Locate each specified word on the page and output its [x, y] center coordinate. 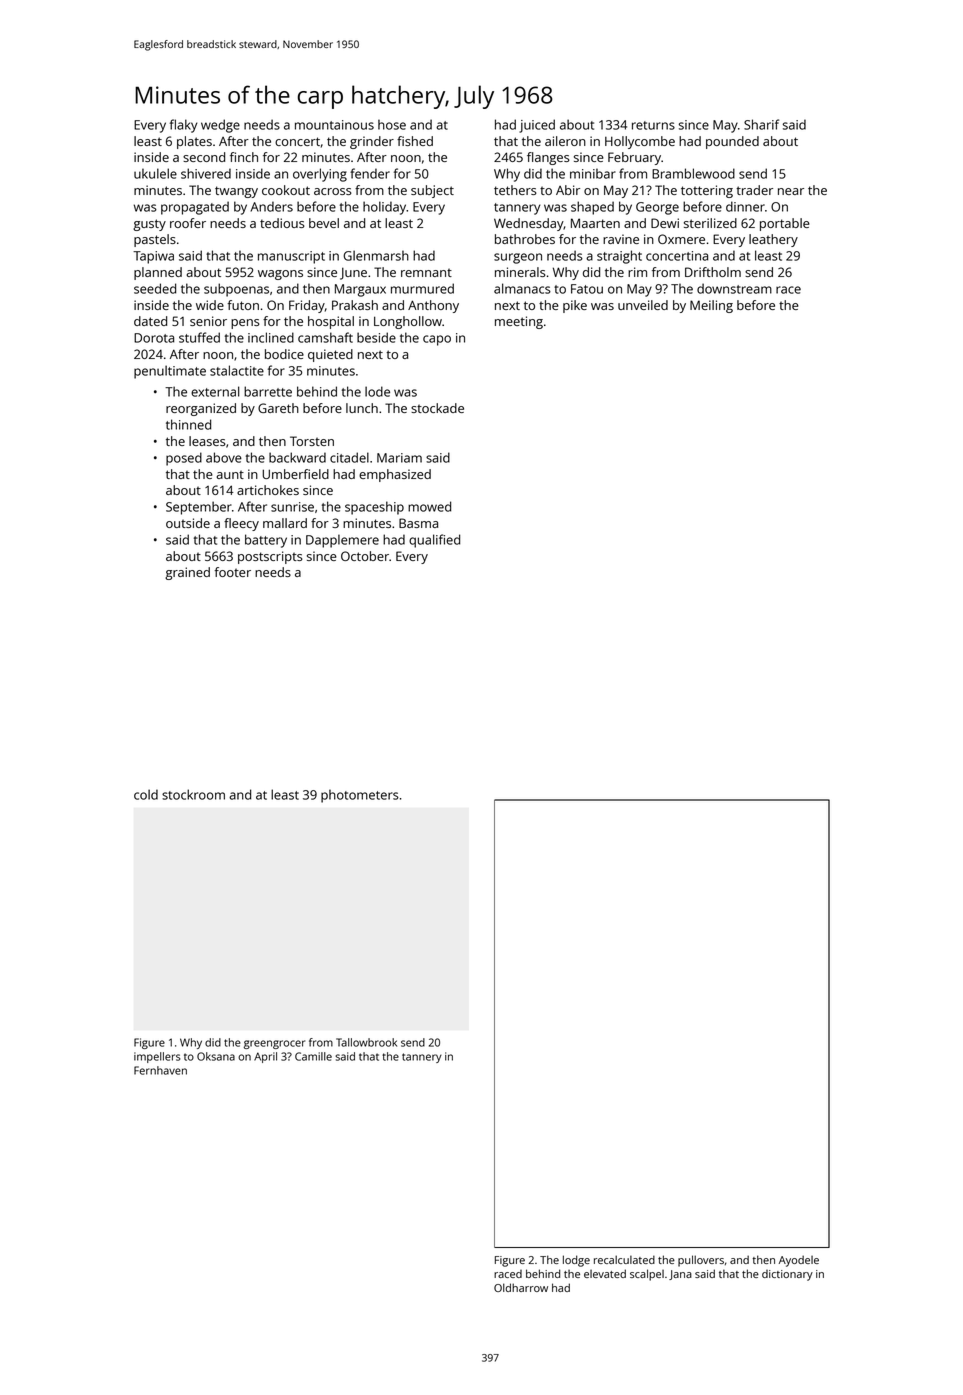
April [265, 1057]
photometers [360, 796]
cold [146, 794]
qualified [434, 541]
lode [377, 391]
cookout [286, 190]
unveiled [643, 305]
